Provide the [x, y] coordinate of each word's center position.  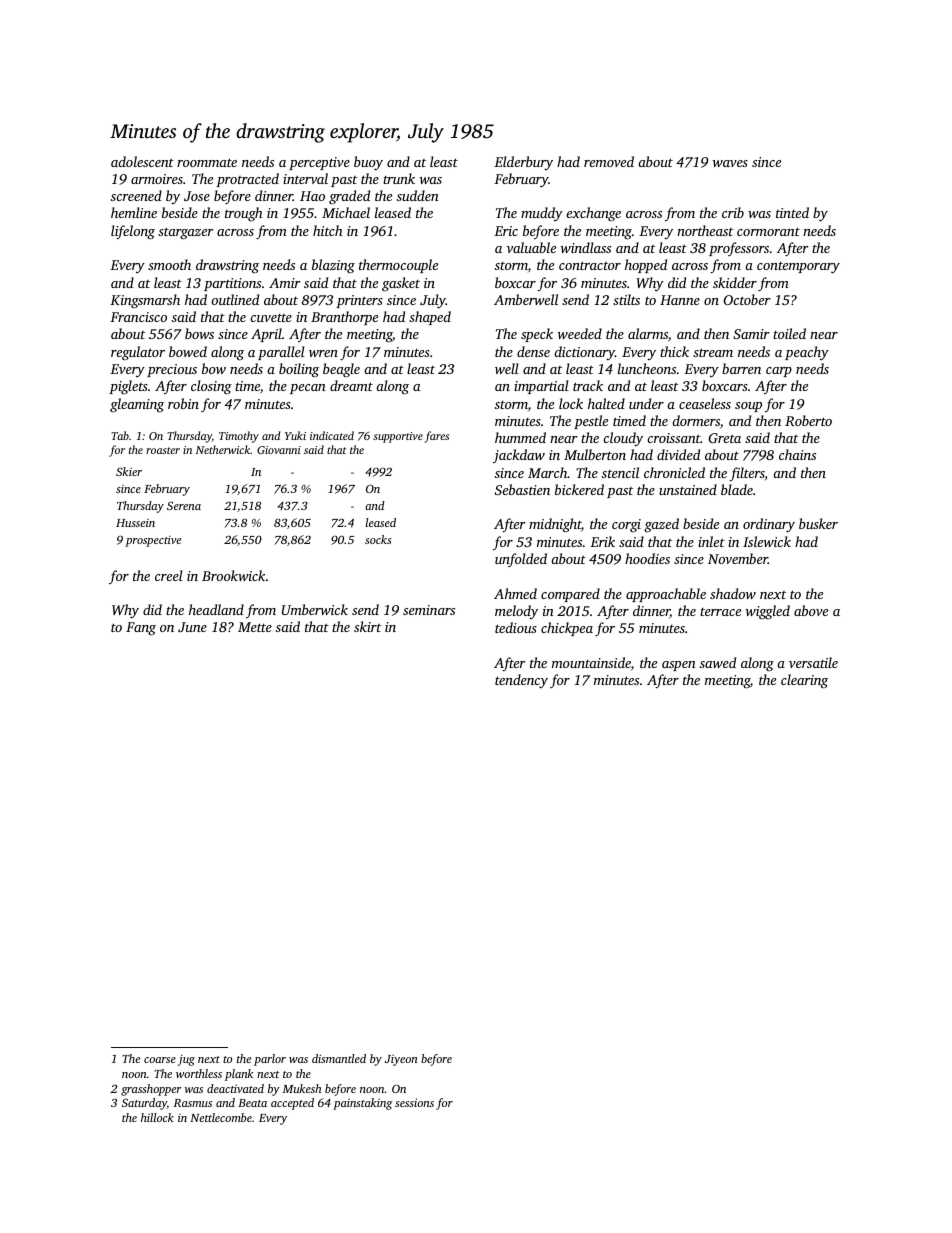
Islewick [767, 541]
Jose [197, 196]
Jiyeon [401, 1060]
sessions [414, 1102]
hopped [646, 266]
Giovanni [279, 450]
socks [378, 539]
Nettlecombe [221, 1117]
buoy [368, 163]
